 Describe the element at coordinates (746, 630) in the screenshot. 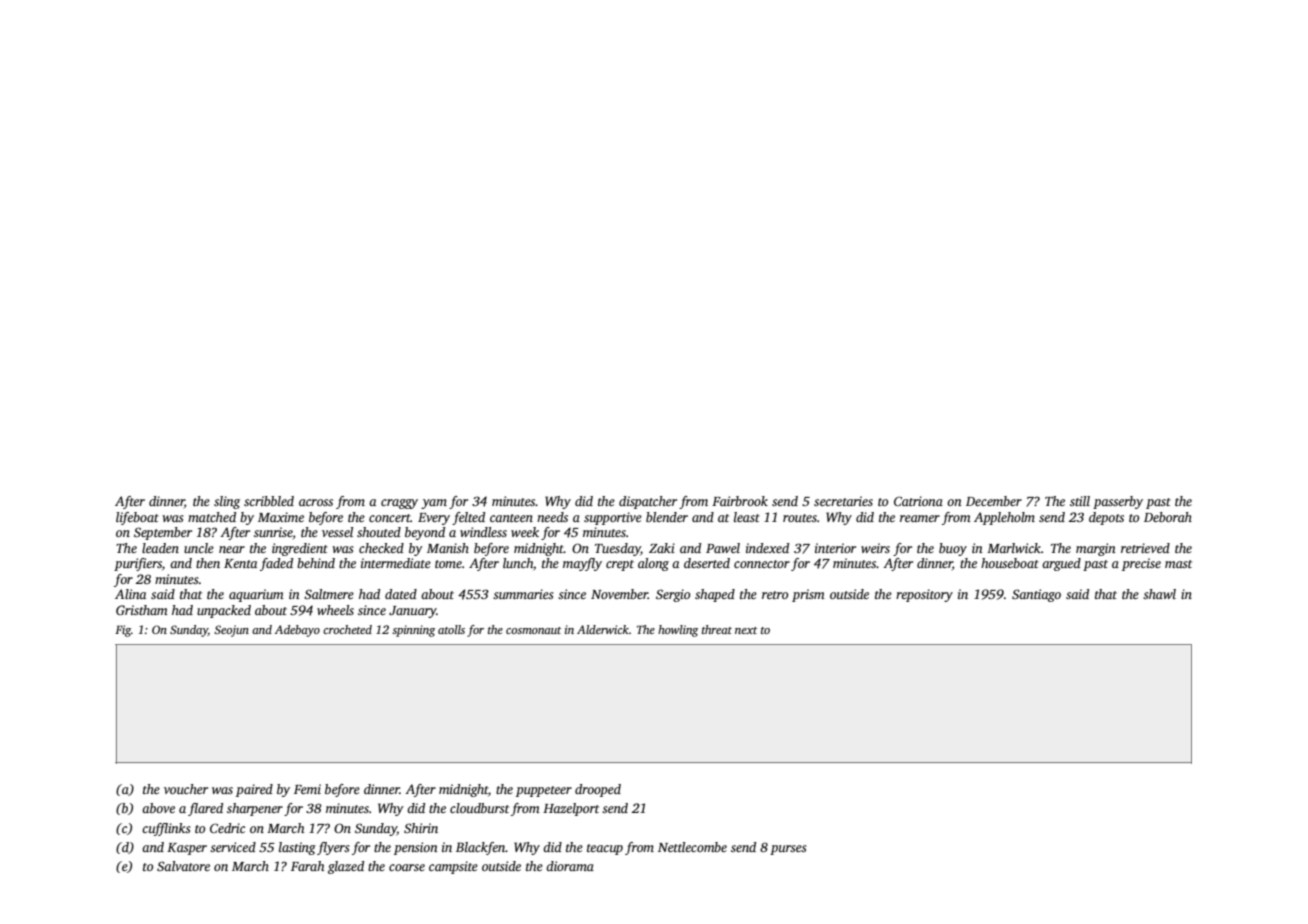

I see `next` at that location.
